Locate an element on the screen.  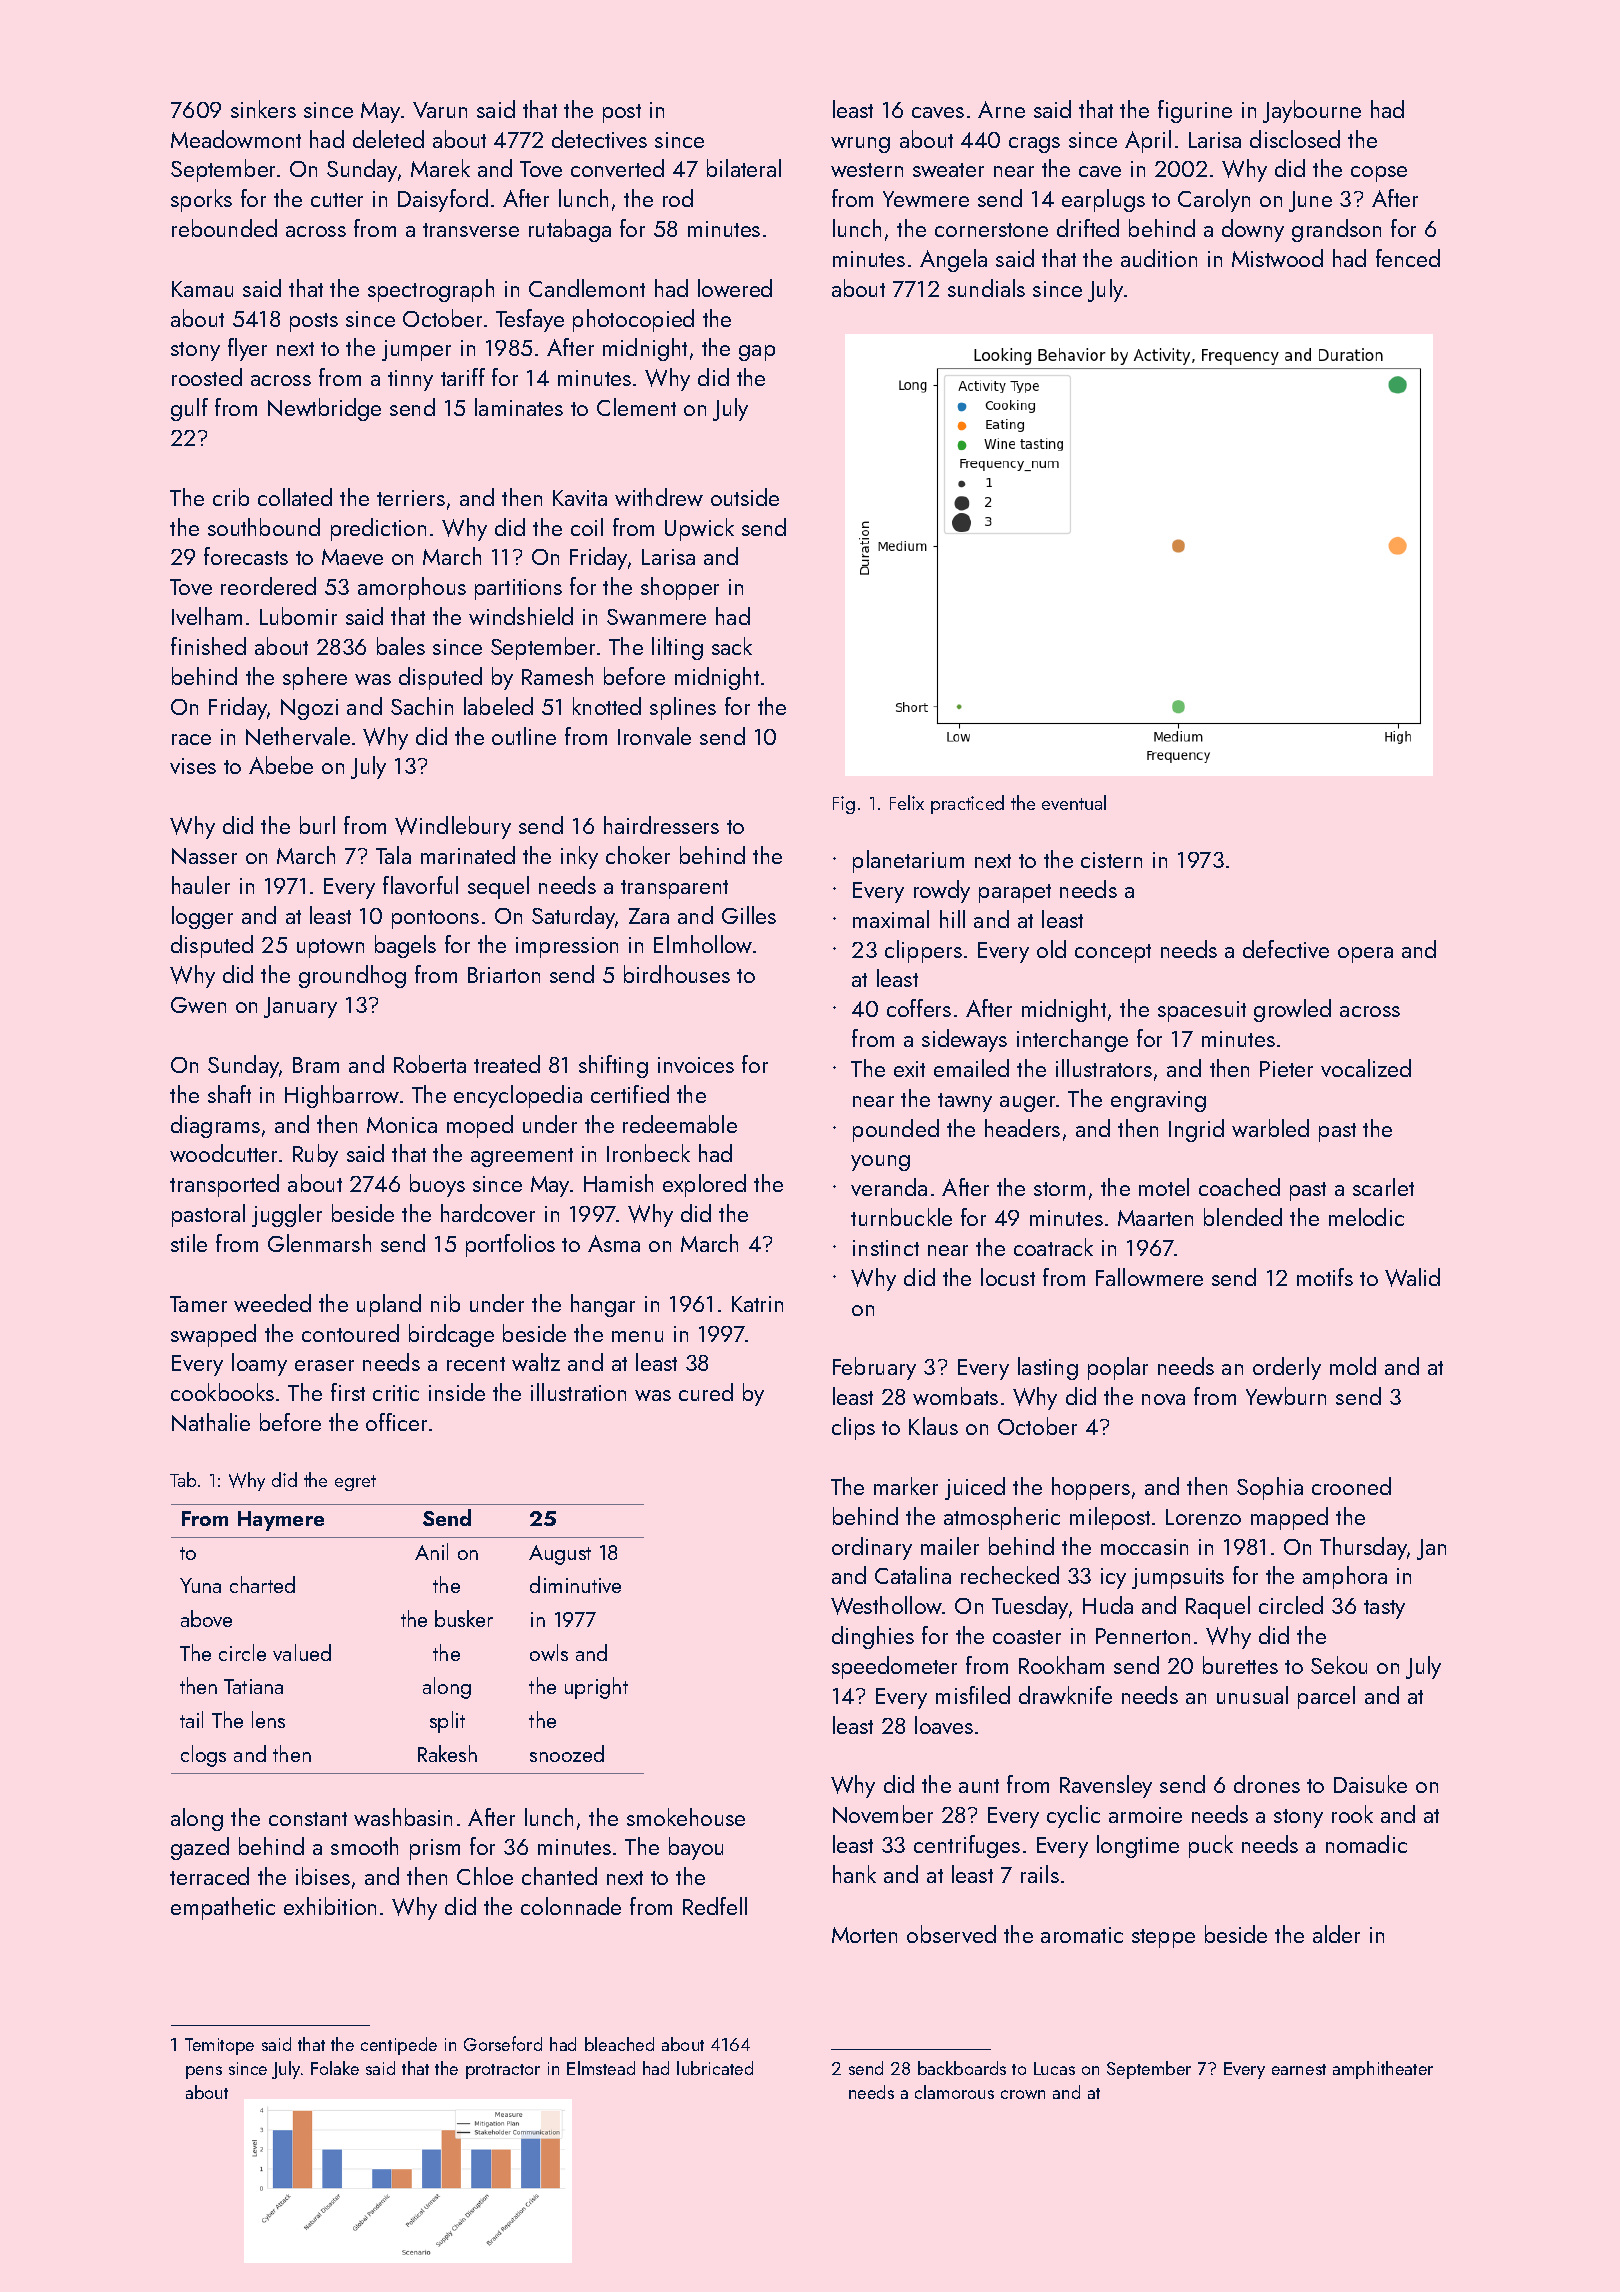
drawknife is located at coordinates (1065, 1695).
